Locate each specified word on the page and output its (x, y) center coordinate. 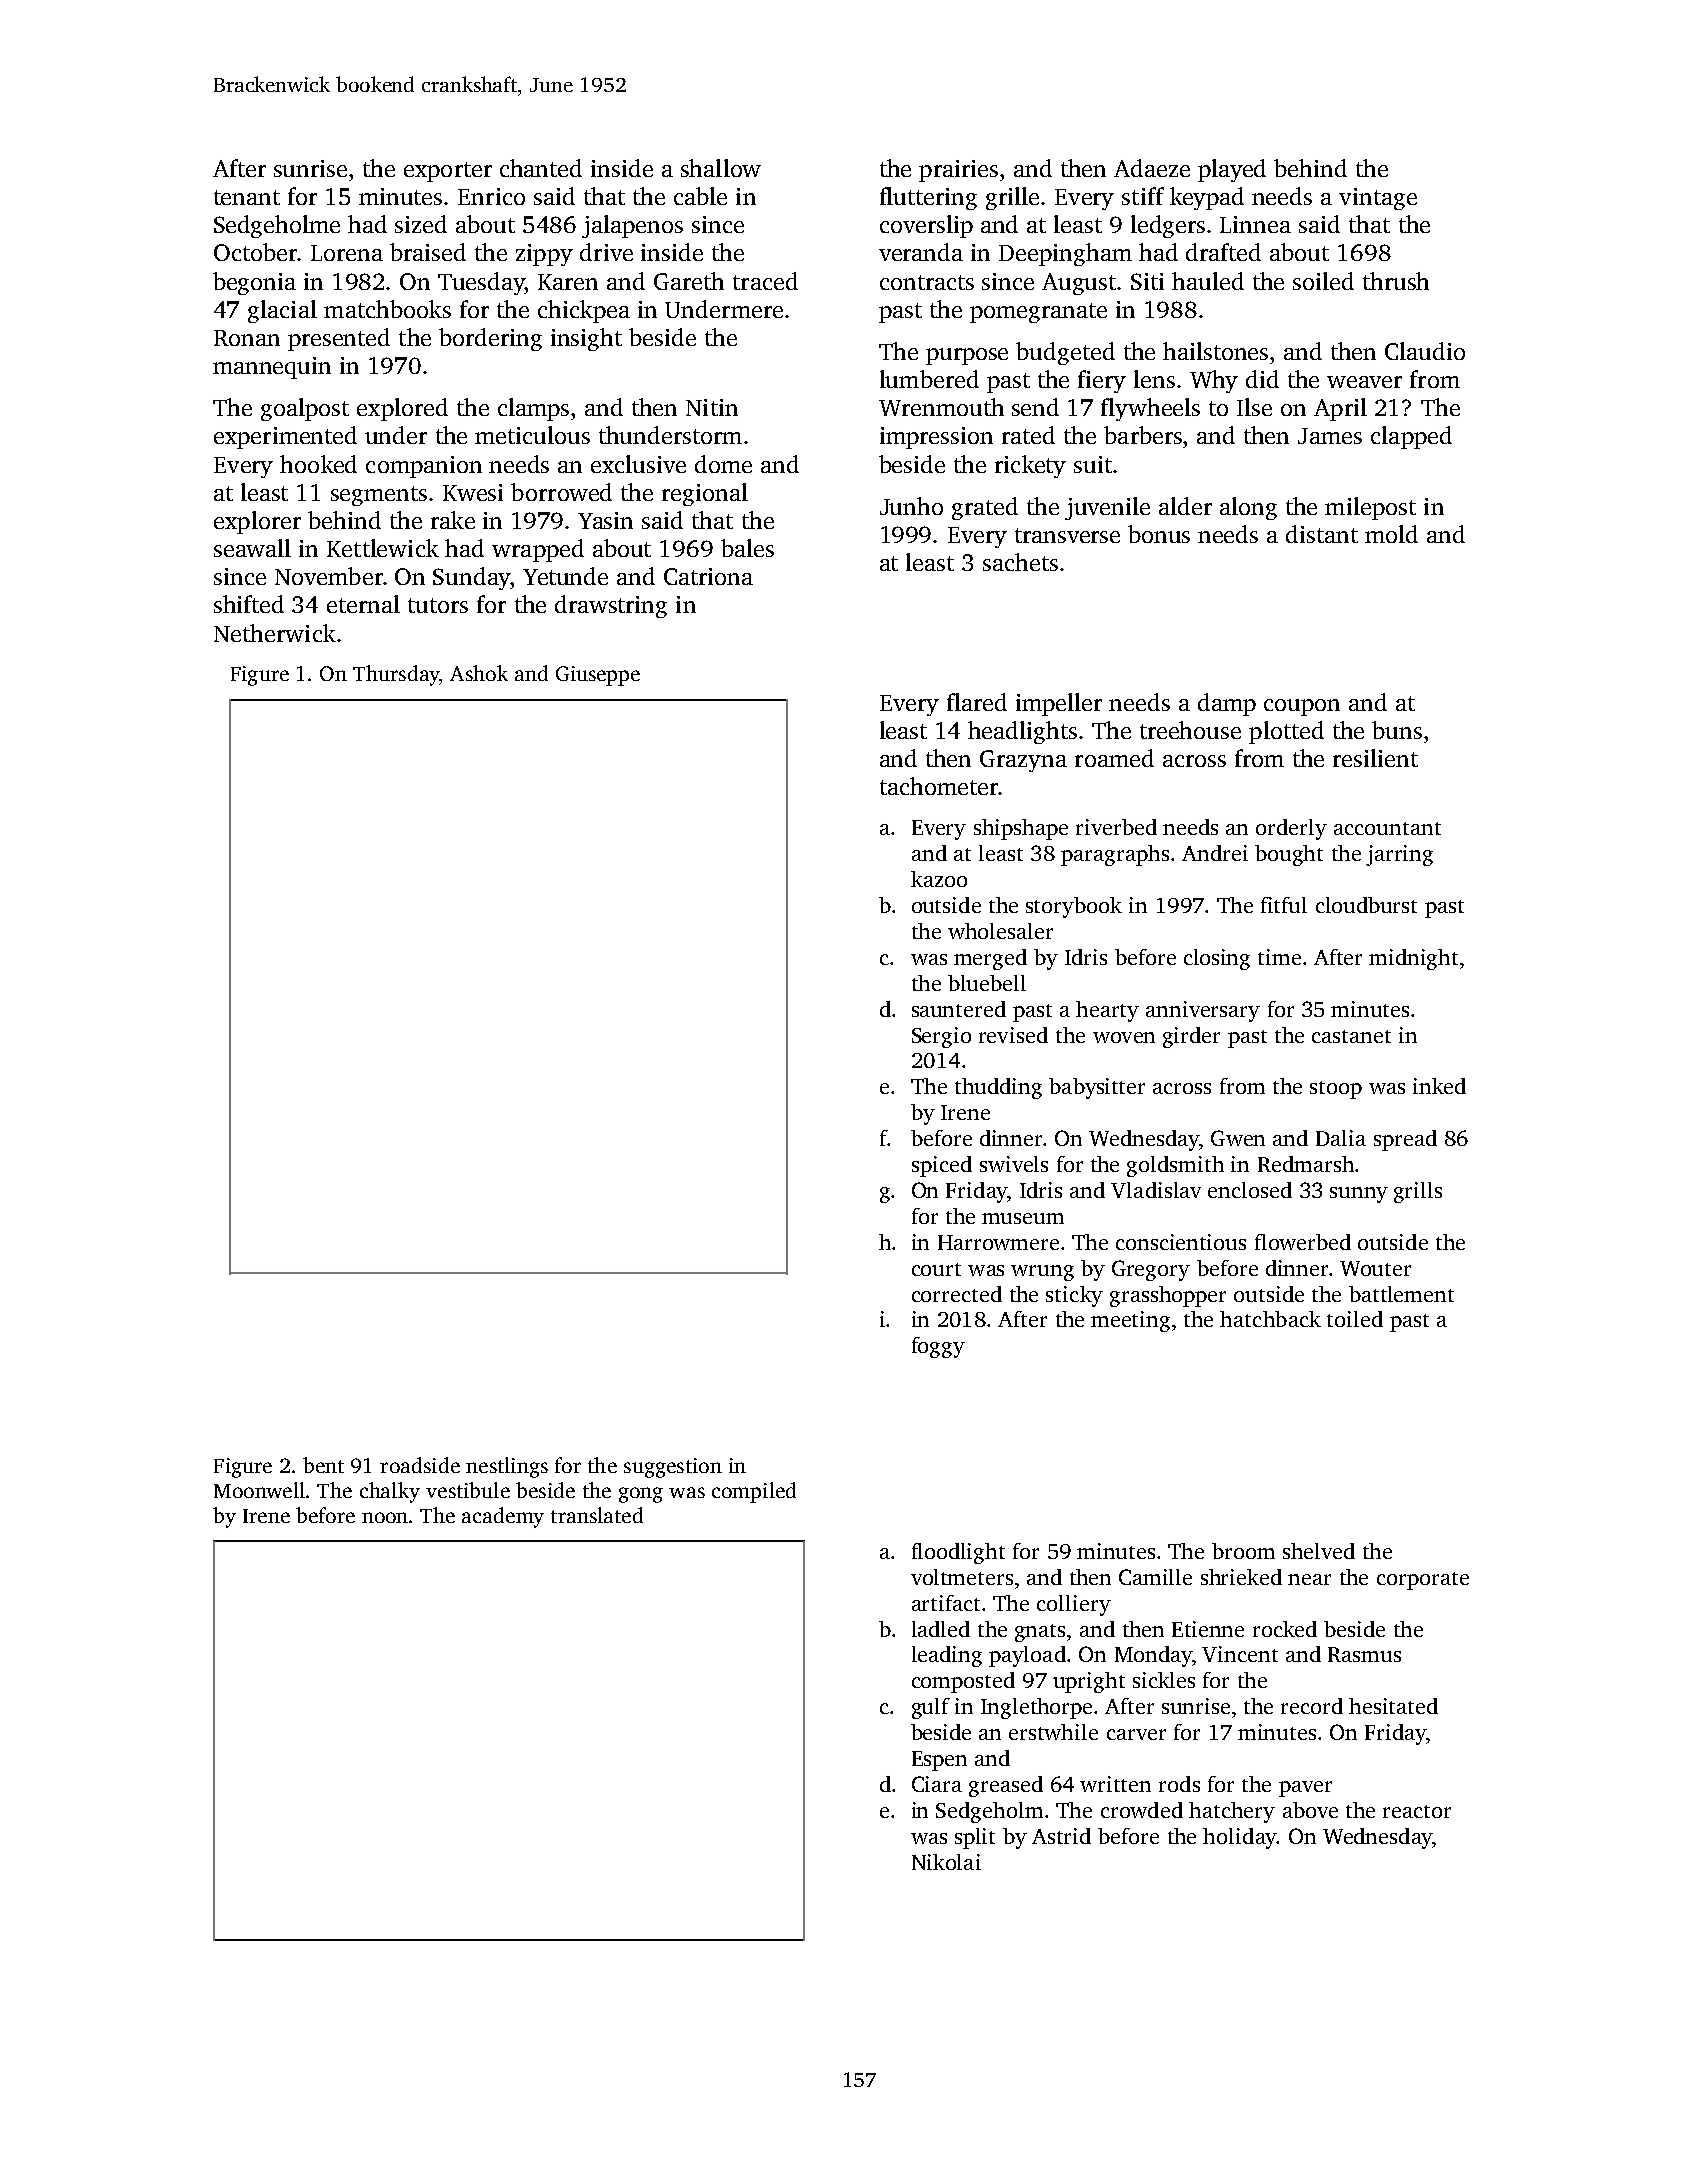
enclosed (1250, 1190)
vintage (1378, 199)
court (936, 1269)
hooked (318, 464)
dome (723, 464)
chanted (541, 168)
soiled (1323, 281)
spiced (942, 1166)
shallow (721, 168)
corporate (1423, 1581)
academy (503, 1517)
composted (963, 1682)
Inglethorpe (1036, 1708)
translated (597, 1515)
